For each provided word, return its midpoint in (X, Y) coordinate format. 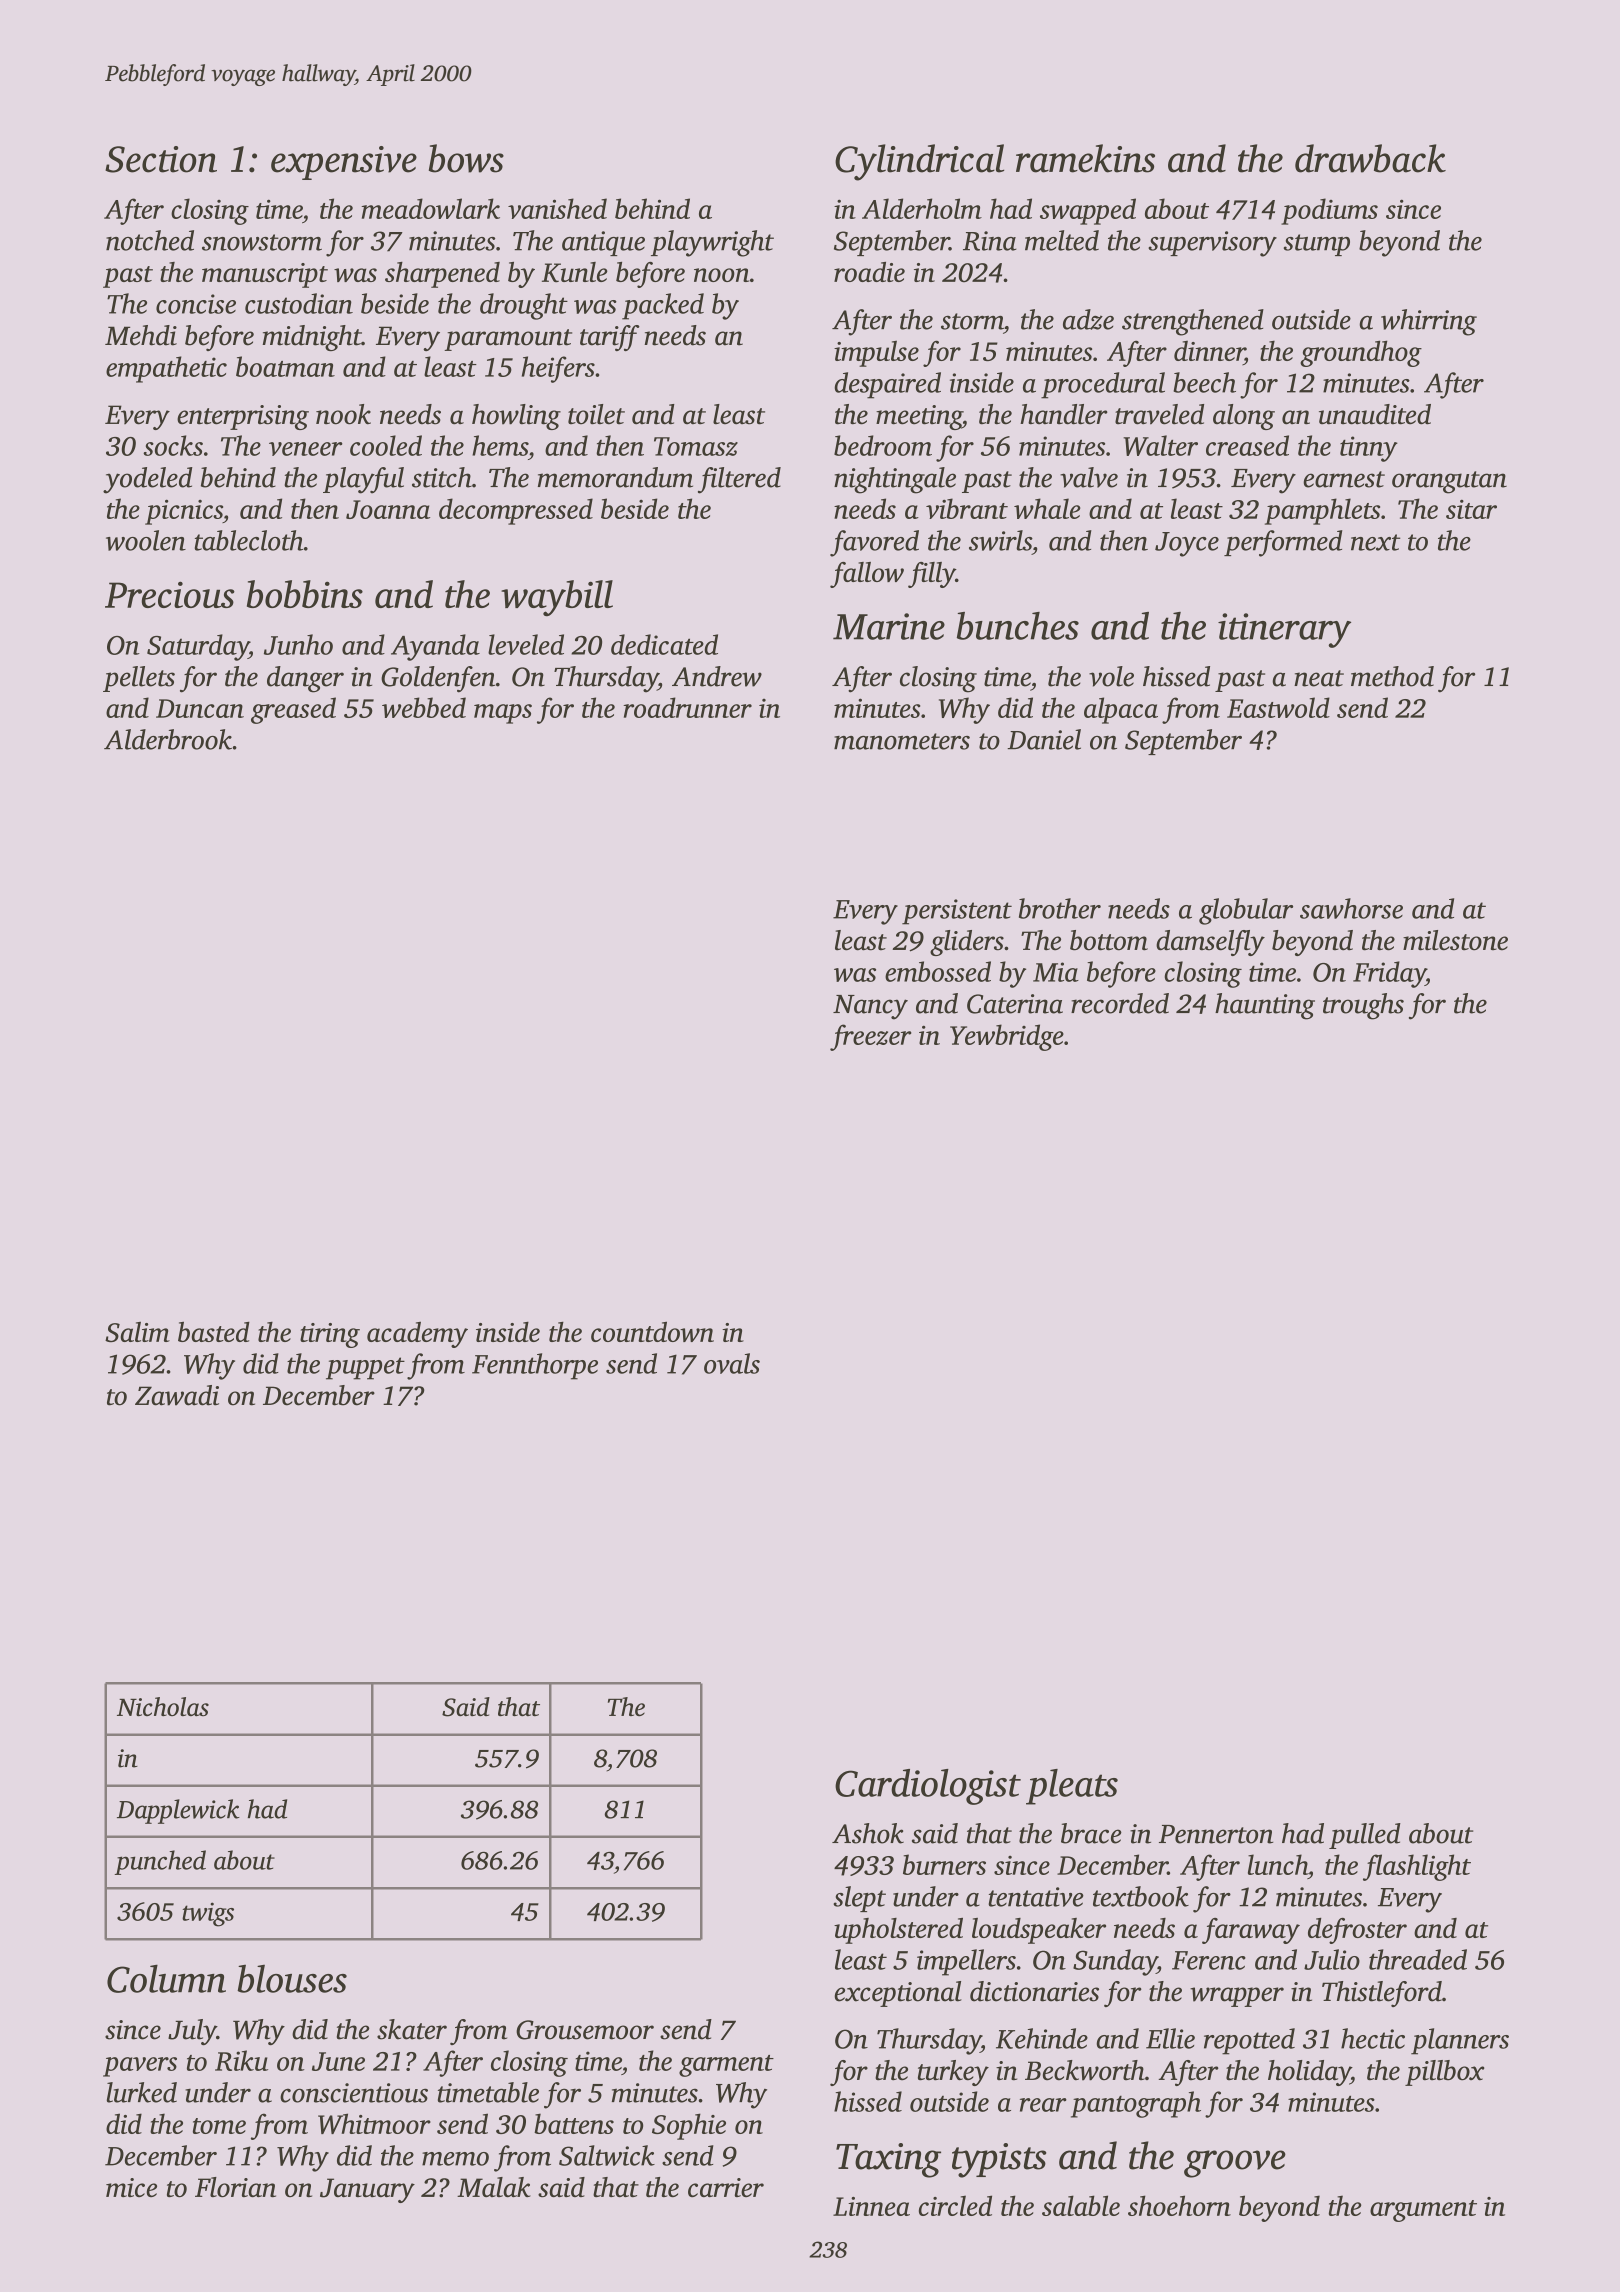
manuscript (265, 275)
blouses (292, 1979)
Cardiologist (928, 1787)
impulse (876, 353)
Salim (137, 1332)
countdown (652, 1331)
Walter (1160, 445)
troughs (1363, 1006)
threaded (1418, 1959)
